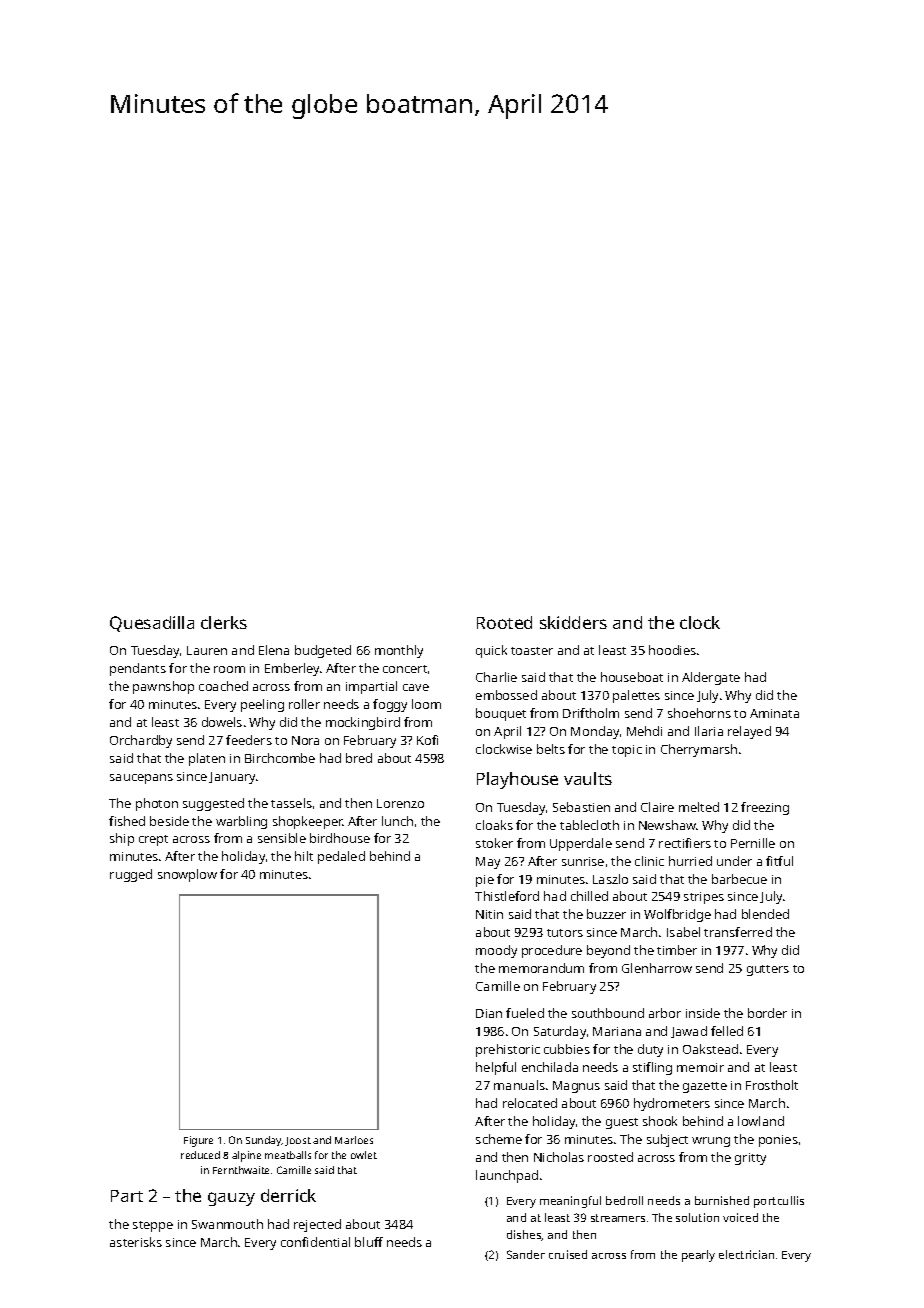 This page has width=924, height=1308. What do you see at coordinates (363, 723) in the page?
I see `mockingbird` at bounding box center [363, 723].
